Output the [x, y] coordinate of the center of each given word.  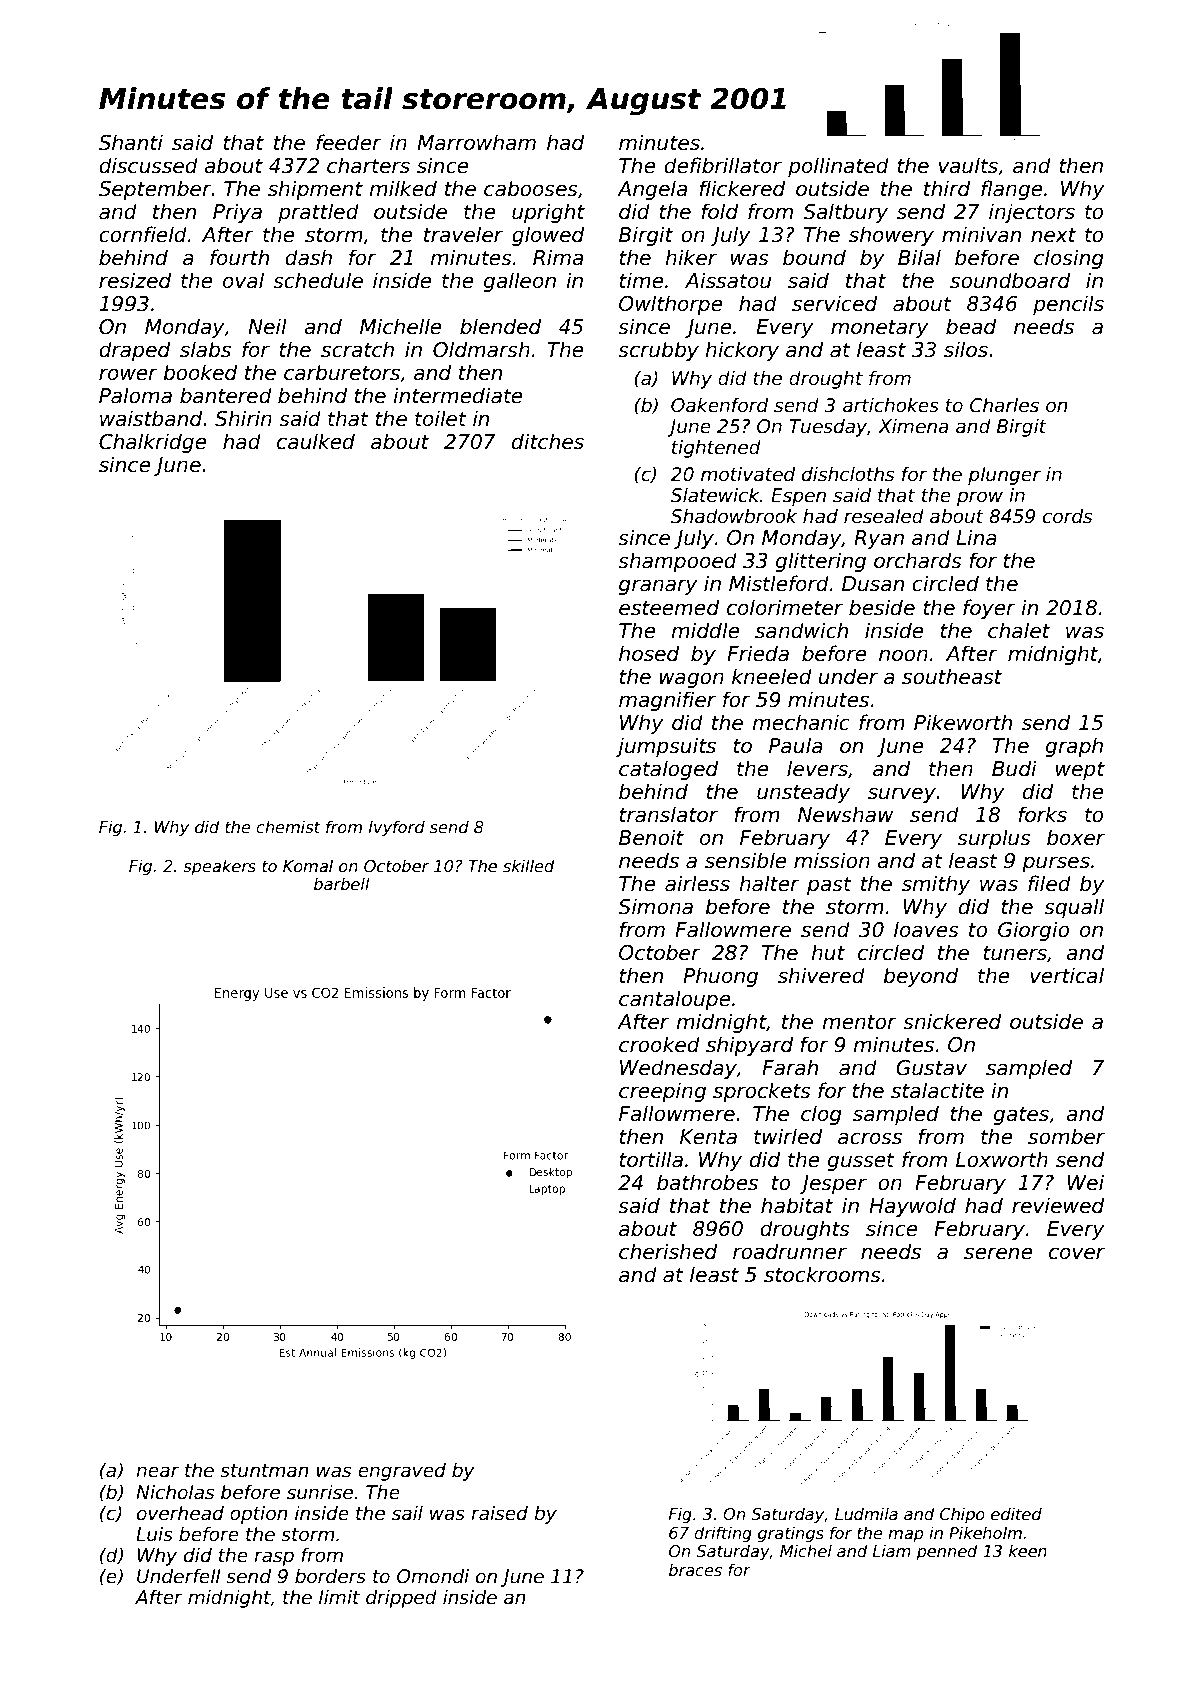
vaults [968, 165]
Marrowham [476, 142]
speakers [219, 867]
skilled [528, 866]
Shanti [131, 142]
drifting [723, 1534]
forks [1042, 814]
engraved [402, 1472]
